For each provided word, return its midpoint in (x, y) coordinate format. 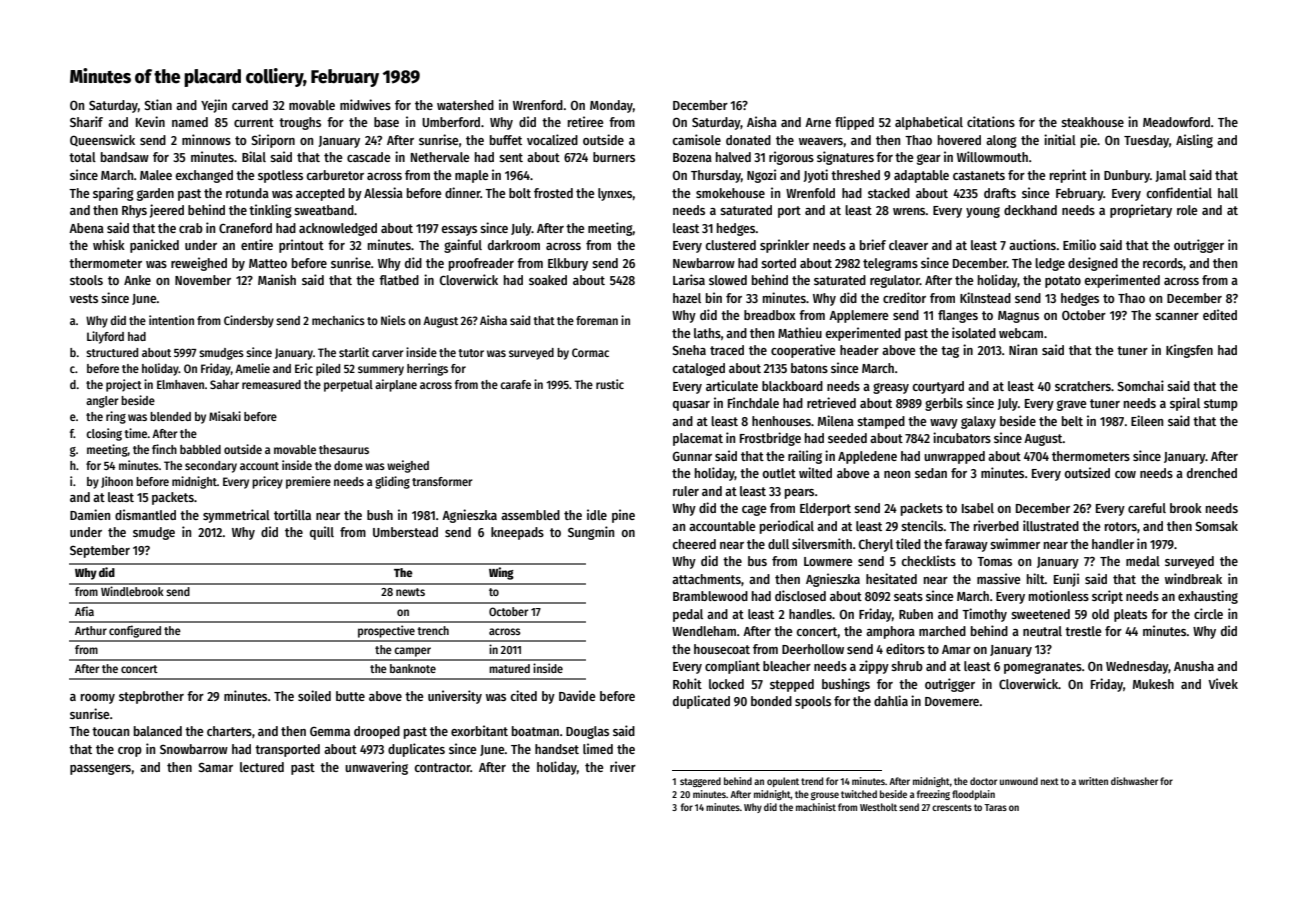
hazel (687, 298)
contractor (442, 767)
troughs (300, 123)
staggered (700, 782)
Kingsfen (1189, 351)
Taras (995, 807)
